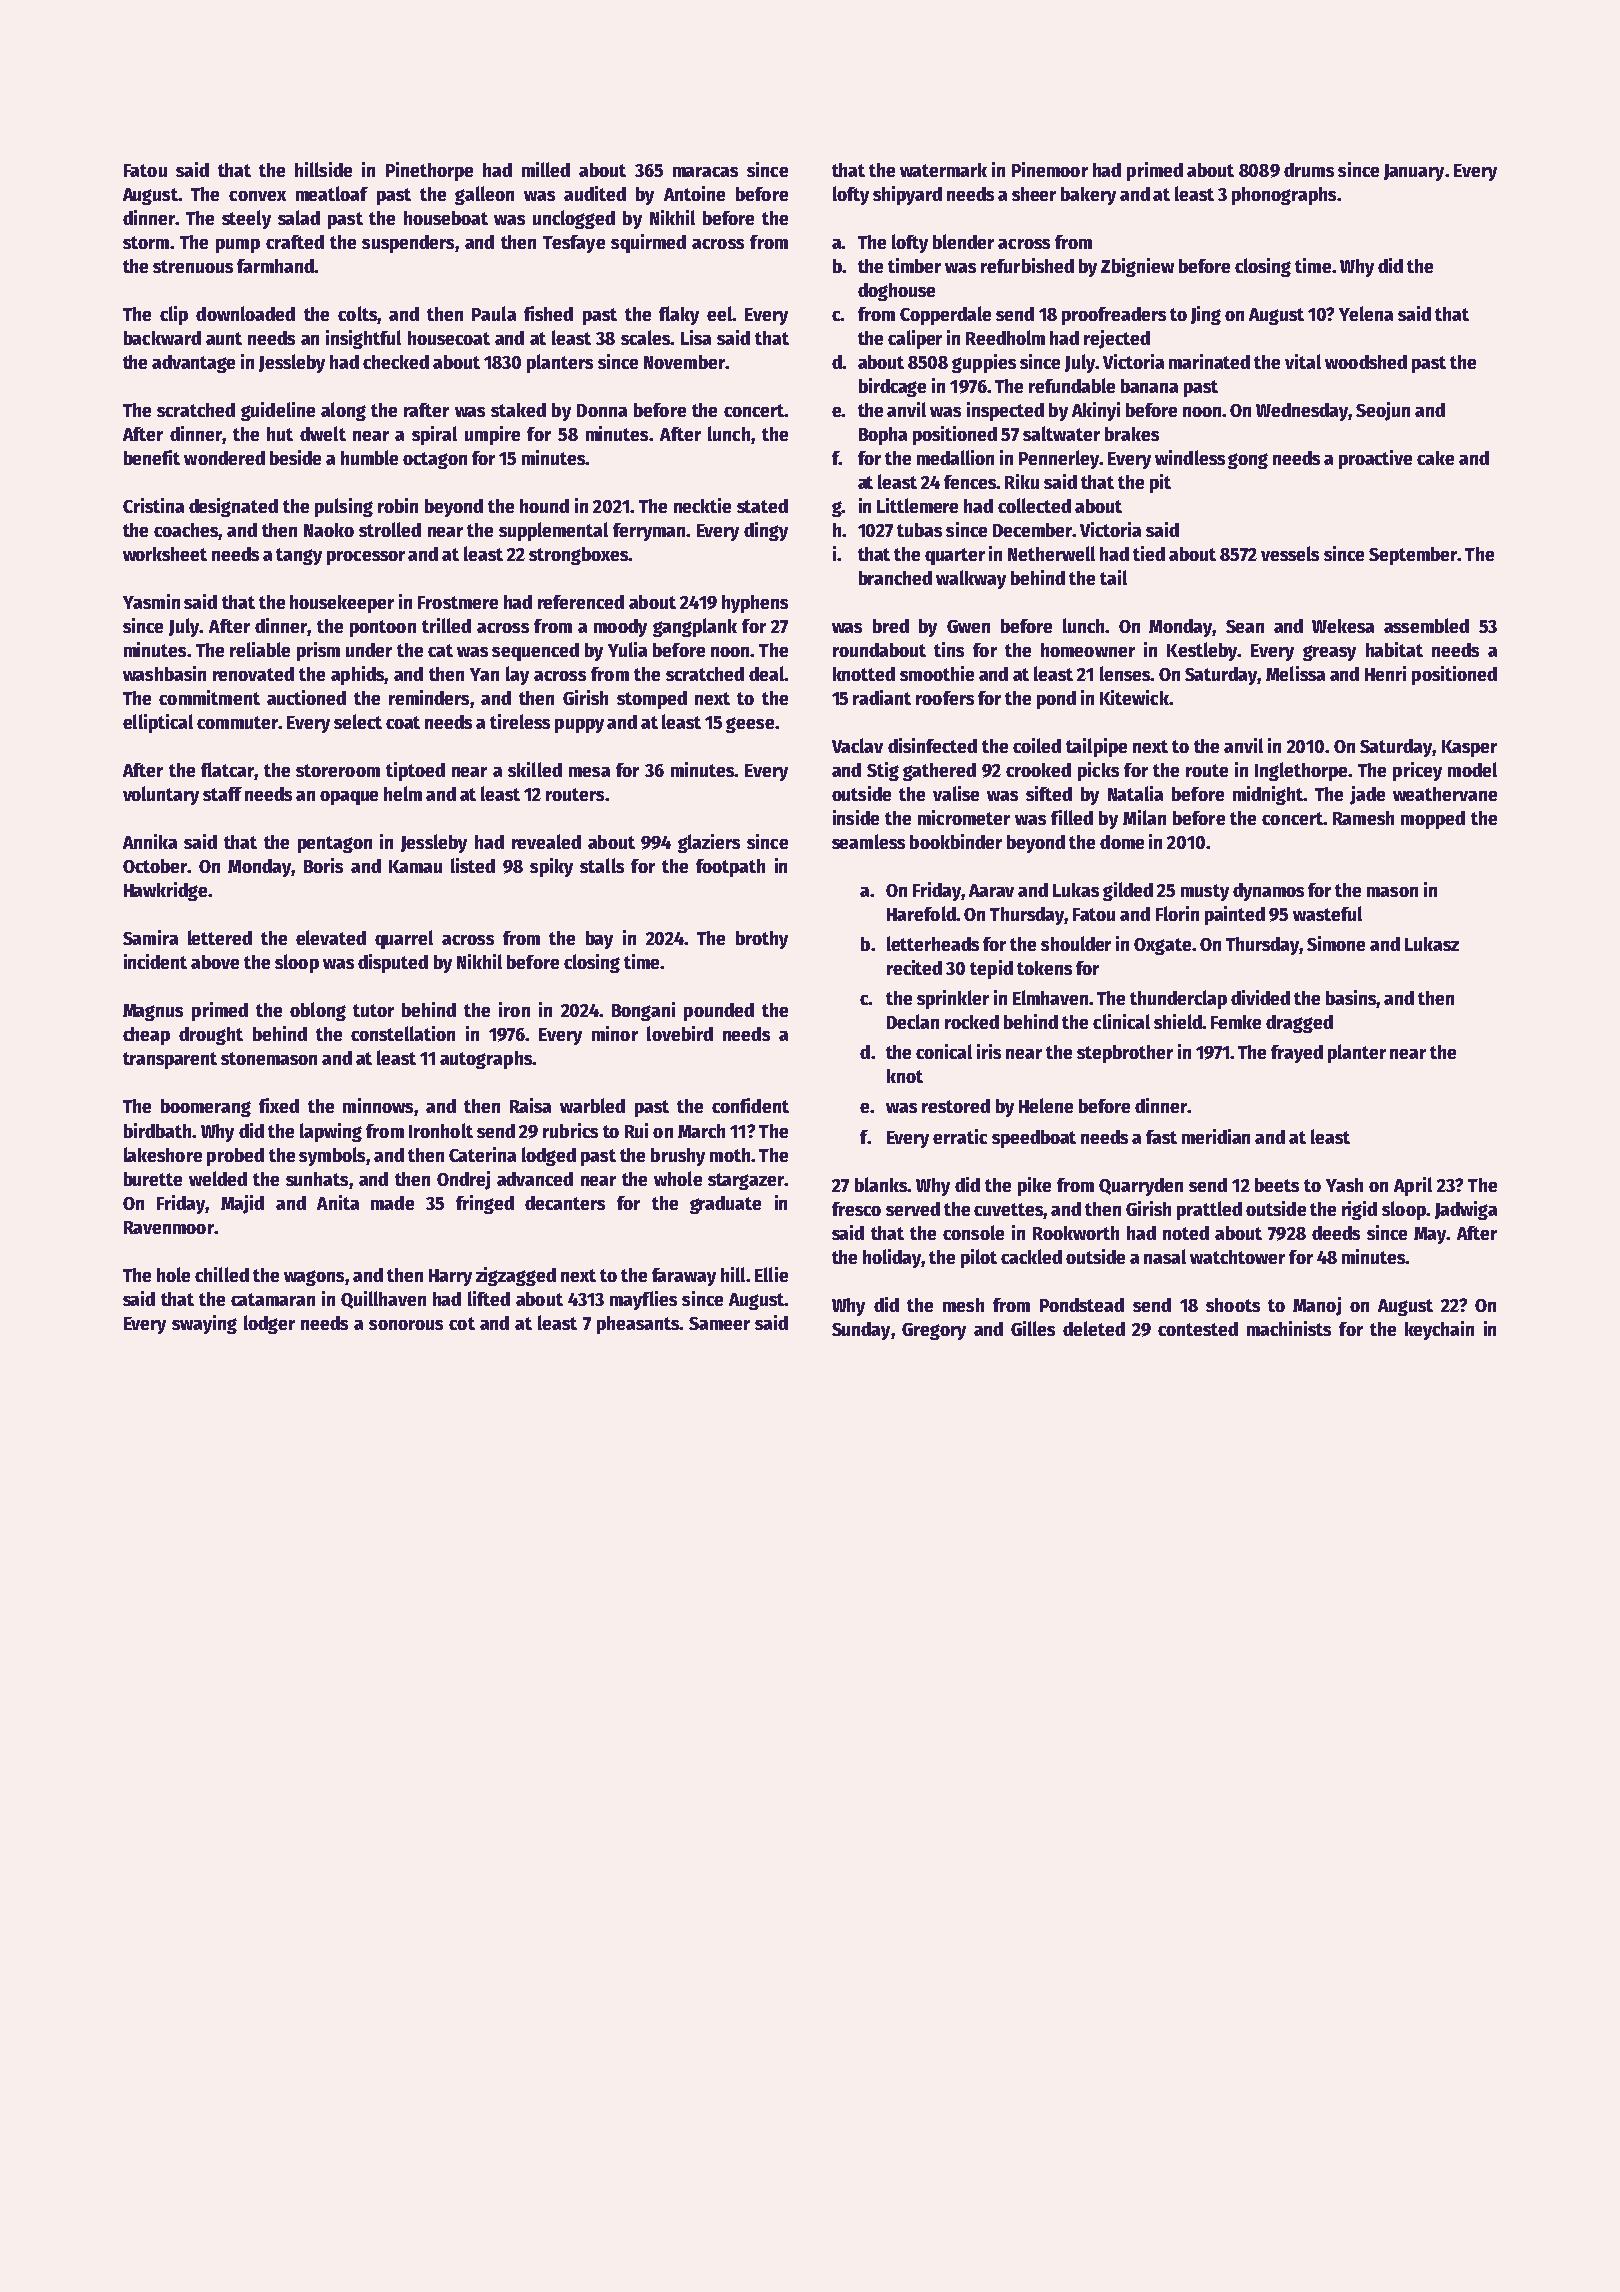 This screenshot has width=1620, height=2292. I want to click on Donna, so click(602, 410).
